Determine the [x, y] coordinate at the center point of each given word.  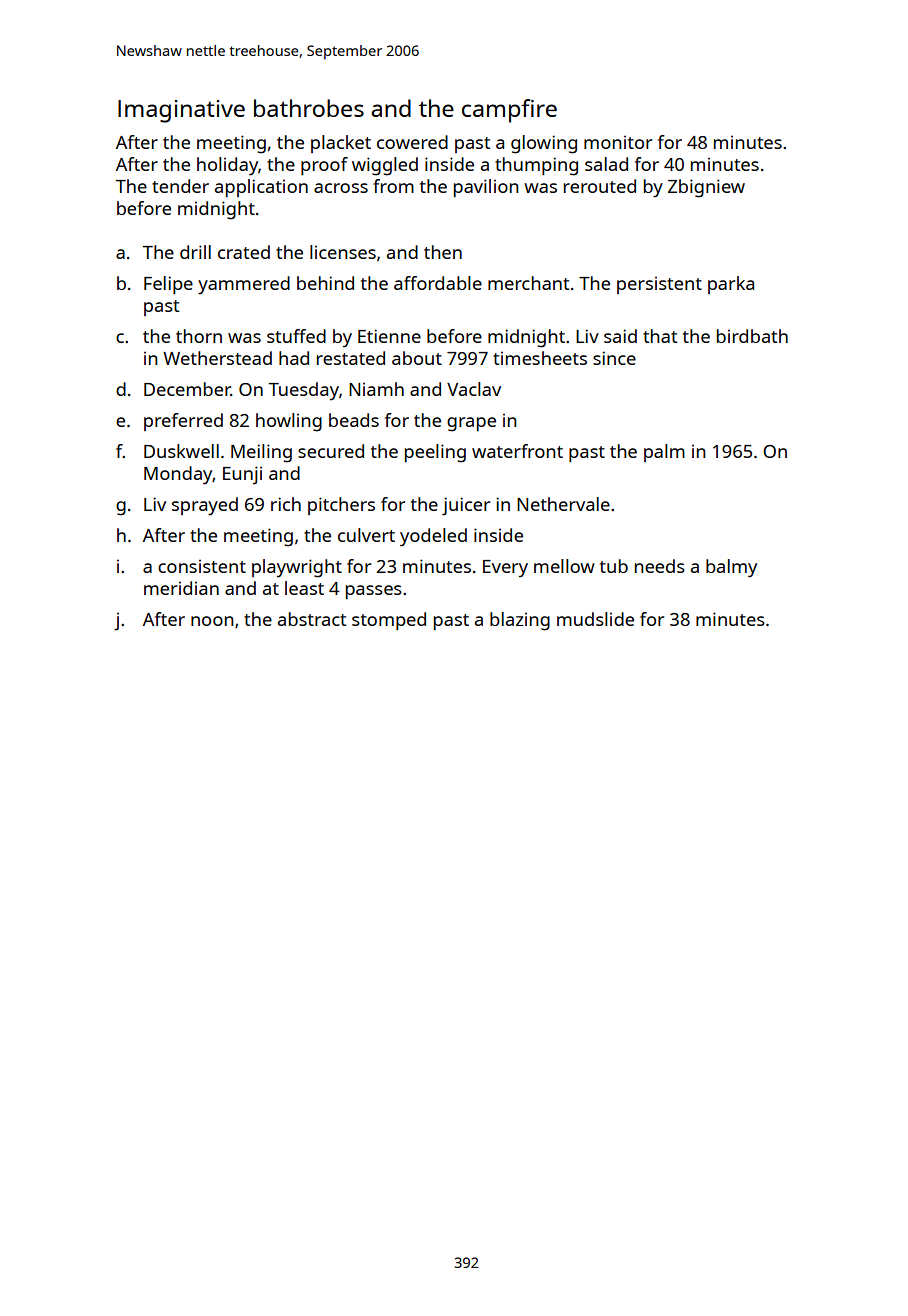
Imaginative [181, 111]
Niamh [376, 389]
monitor [618, 142]
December [187, 389]
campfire [509, 111]
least [304, 588]
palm [664, 453]
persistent [659, 285]
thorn [199, 336]
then [443, 252]
